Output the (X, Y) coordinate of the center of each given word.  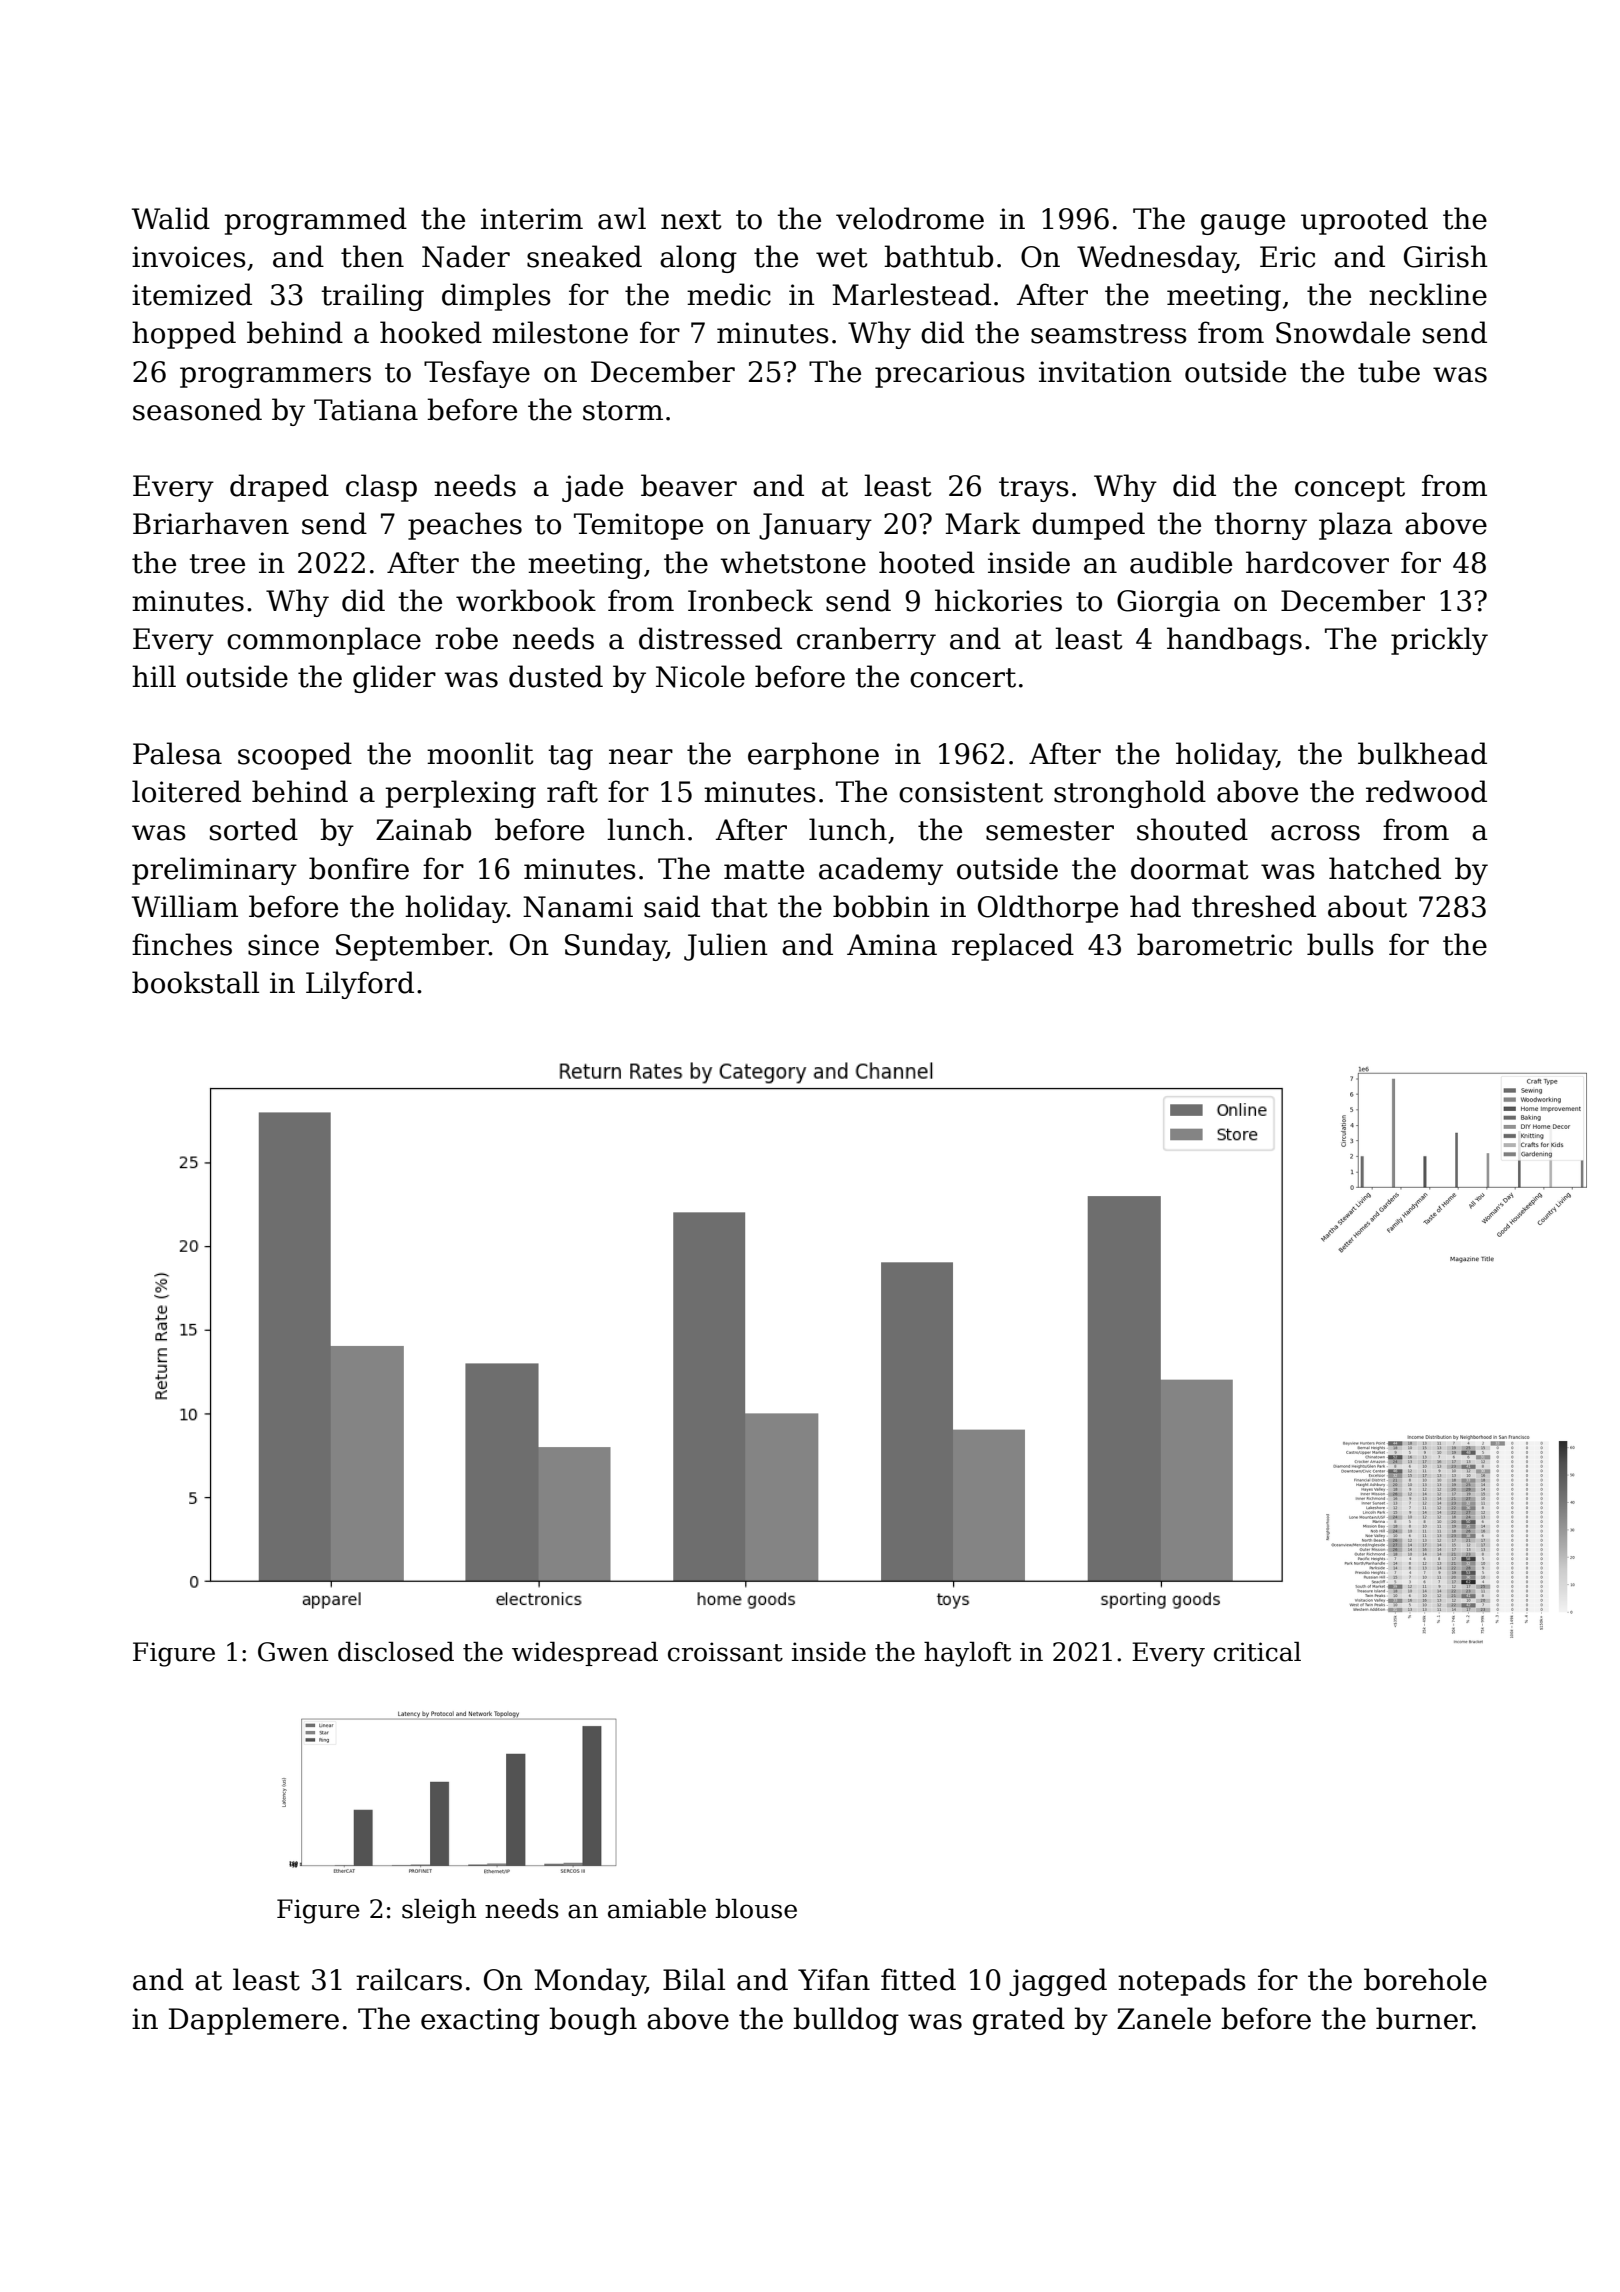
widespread (585, 1653)
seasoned (197, 409)
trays (1034, 489)
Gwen (293, 1652)
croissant (725, 1652)
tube (1389, 371)
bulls (1340, 944)
